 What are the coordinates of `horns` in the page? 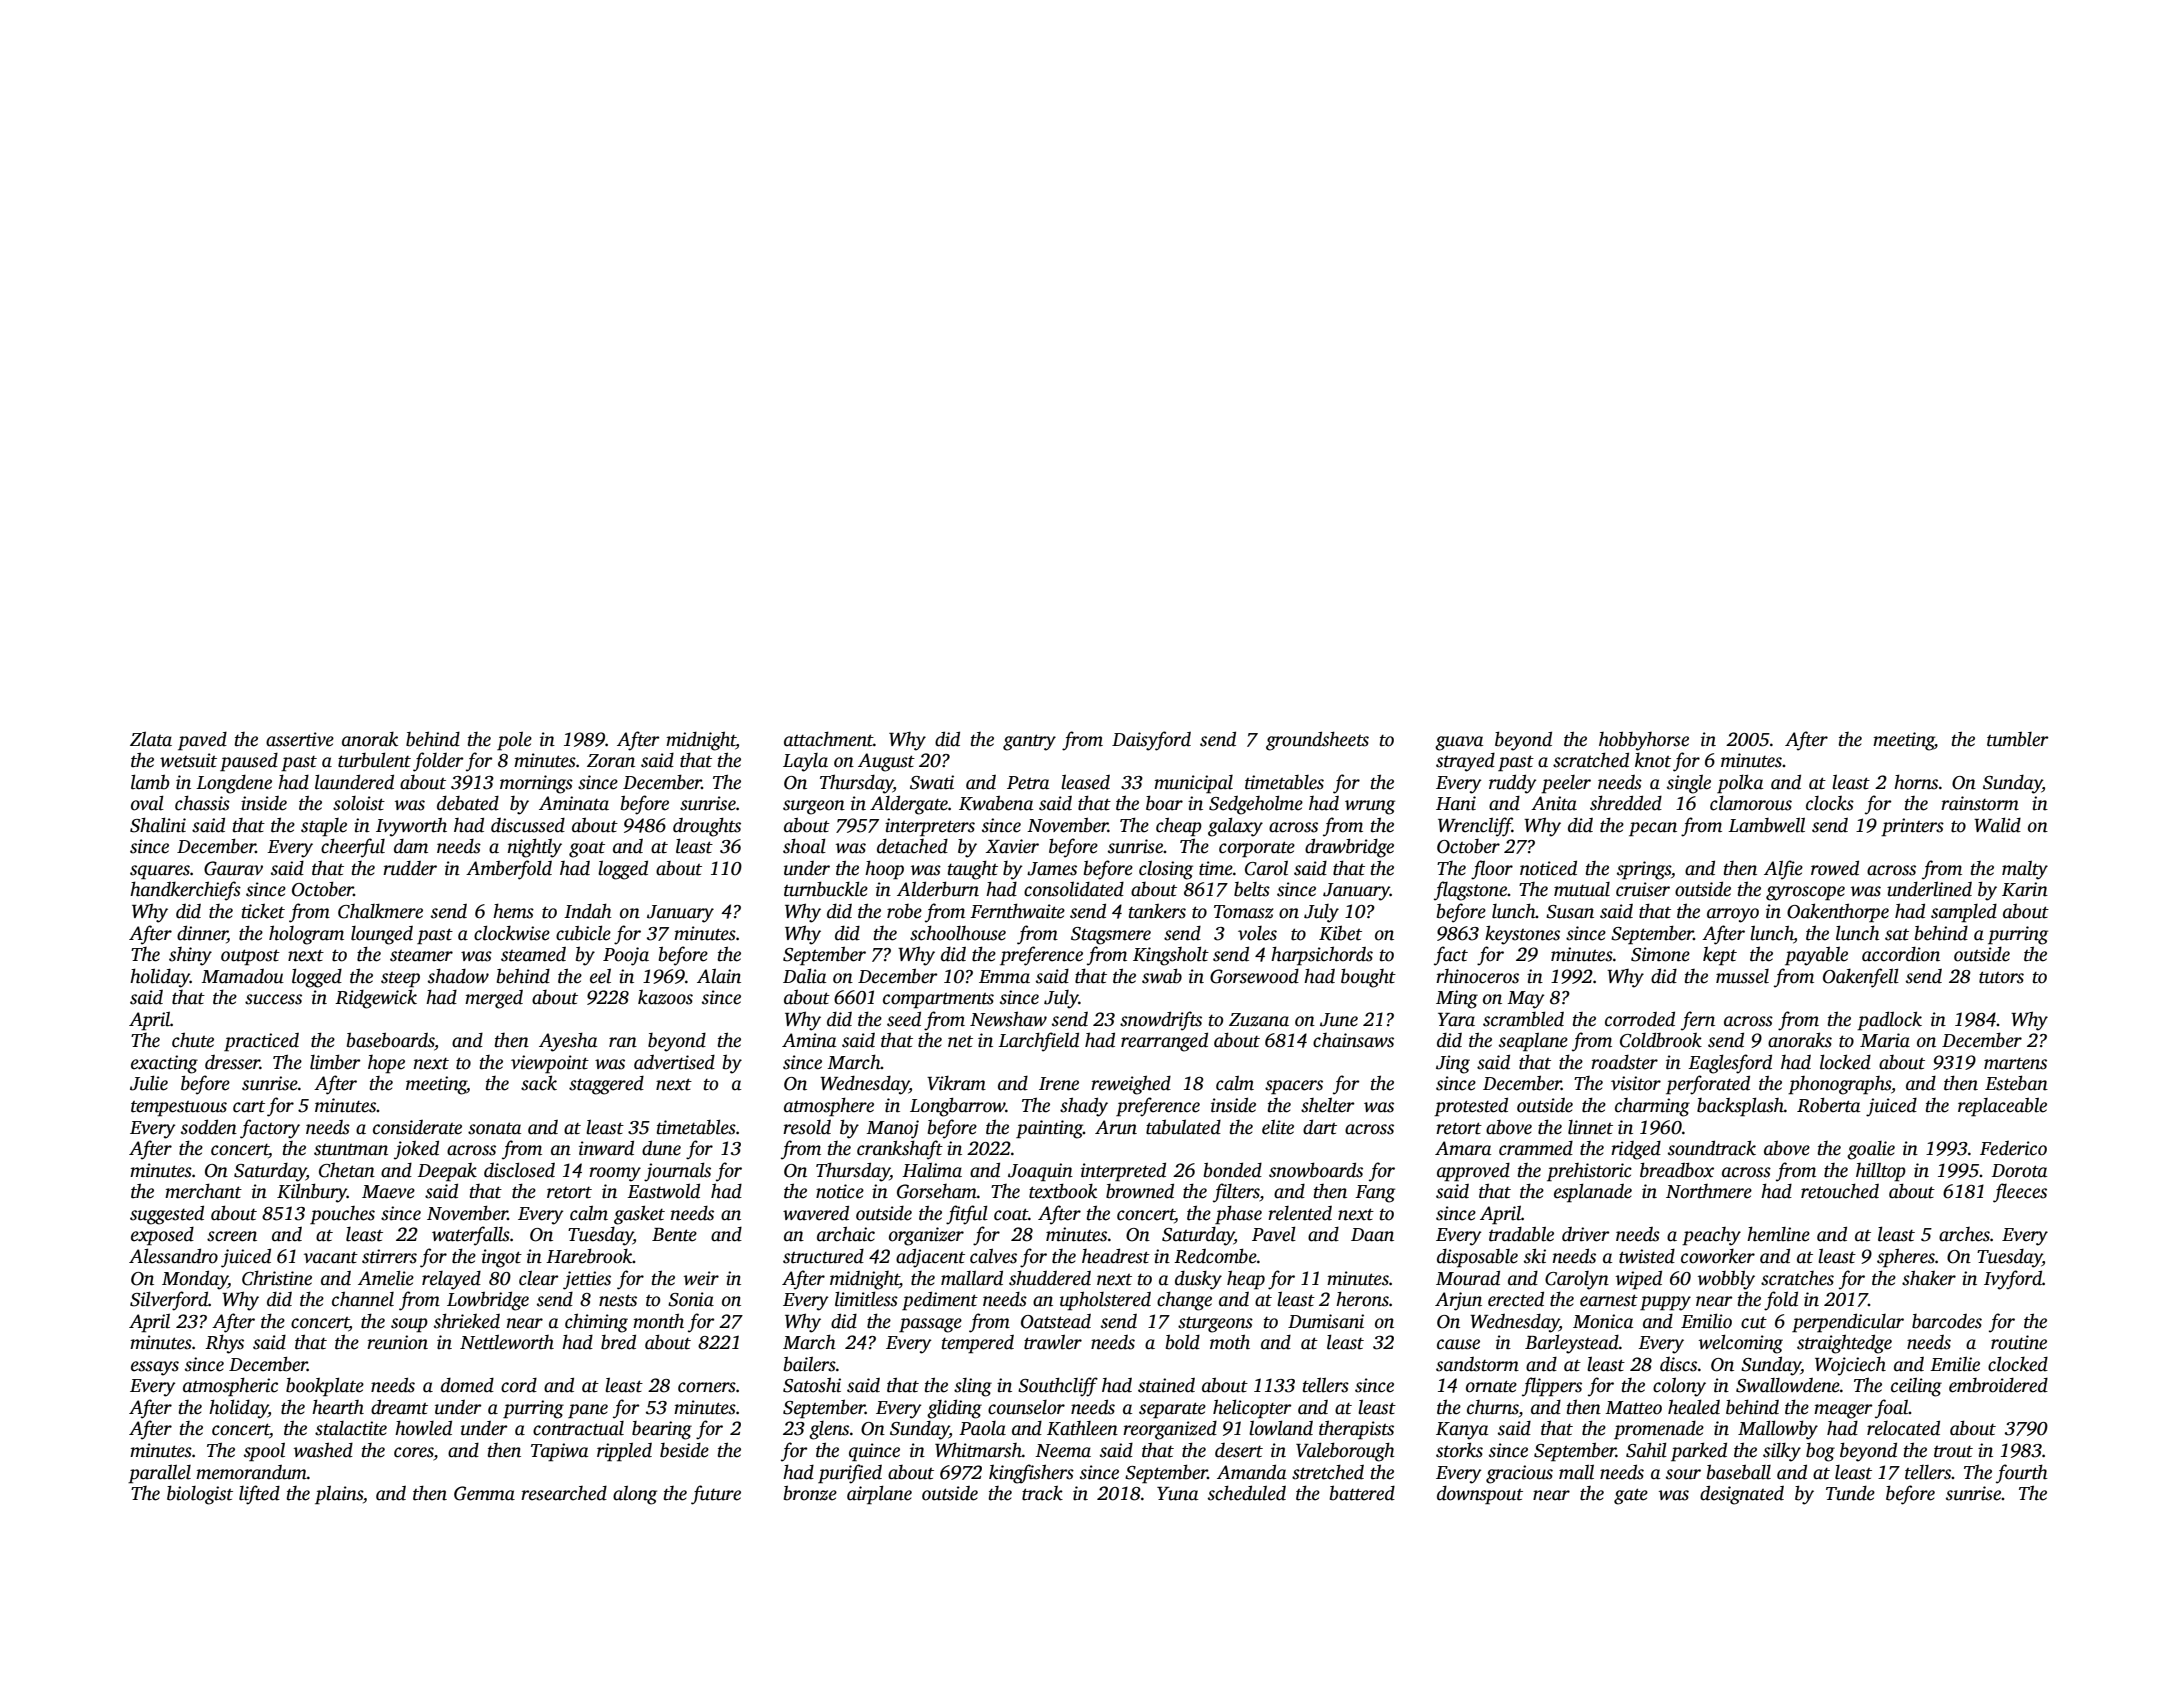 It's located at (1916, 782).
